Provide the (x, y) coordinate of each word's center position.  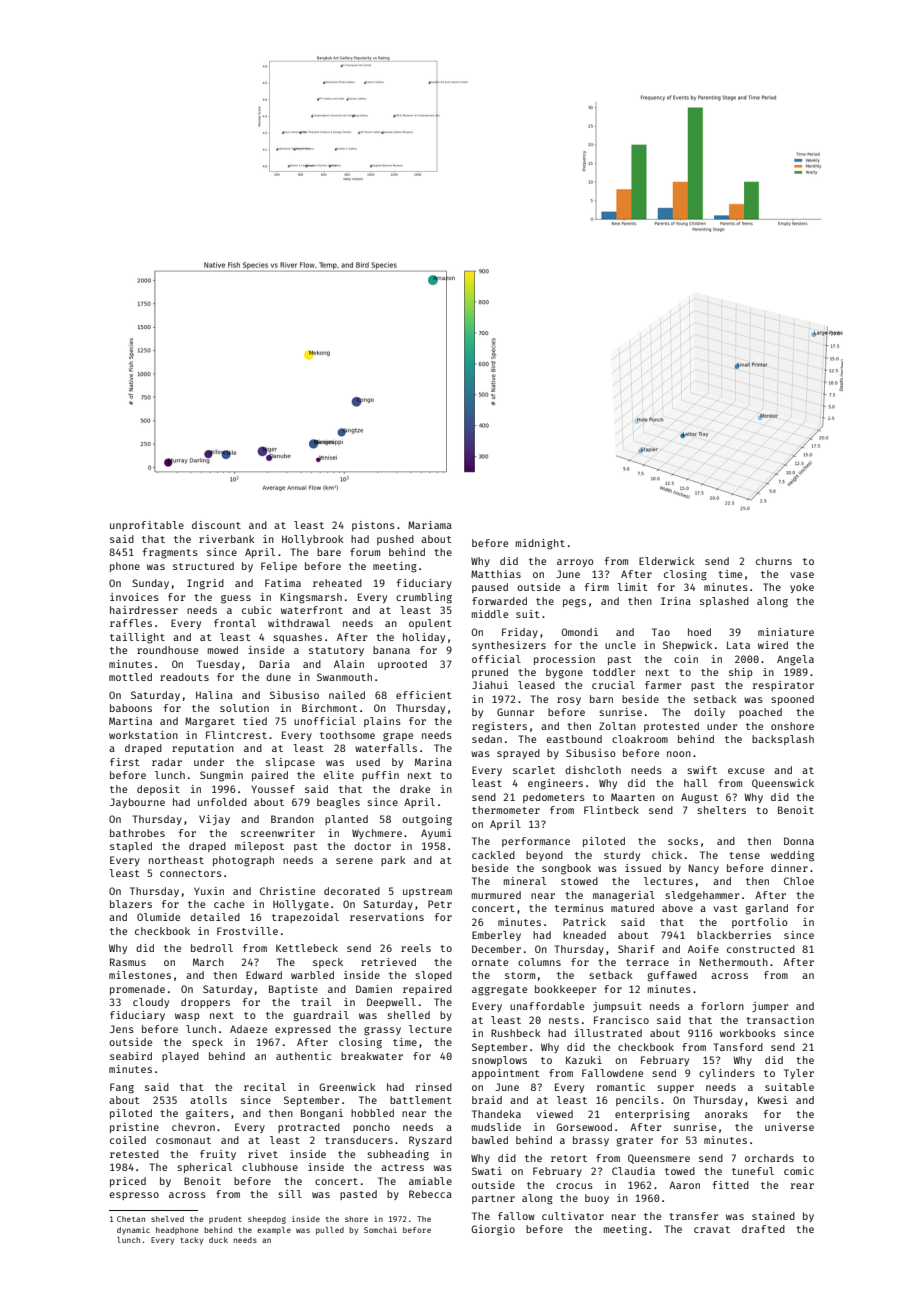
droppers (205, 1003)
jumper (770, 1007)
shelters (721, 810)
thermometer (506, 810)
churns (774, 561)
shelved (167, 1219)
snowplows (499, 1061)
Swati (487, 1171)
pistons (373, 526)
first (125, 762)
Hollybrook (313, 540)
